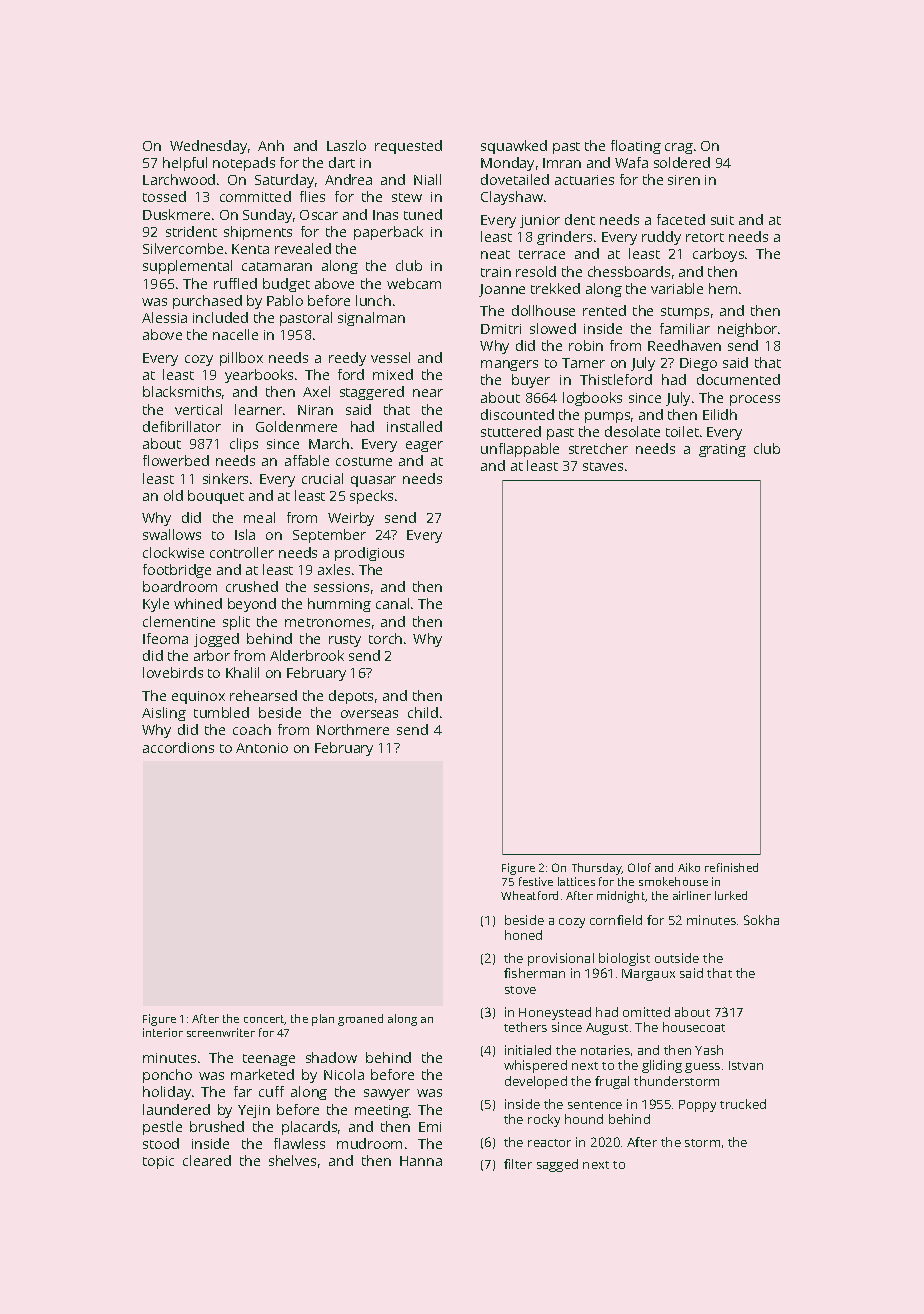 The height and width of the screenshot is (1314, 924). Describe the element at coordinates (262, 748) in the screenshot. I see `Antonio` at that location.
